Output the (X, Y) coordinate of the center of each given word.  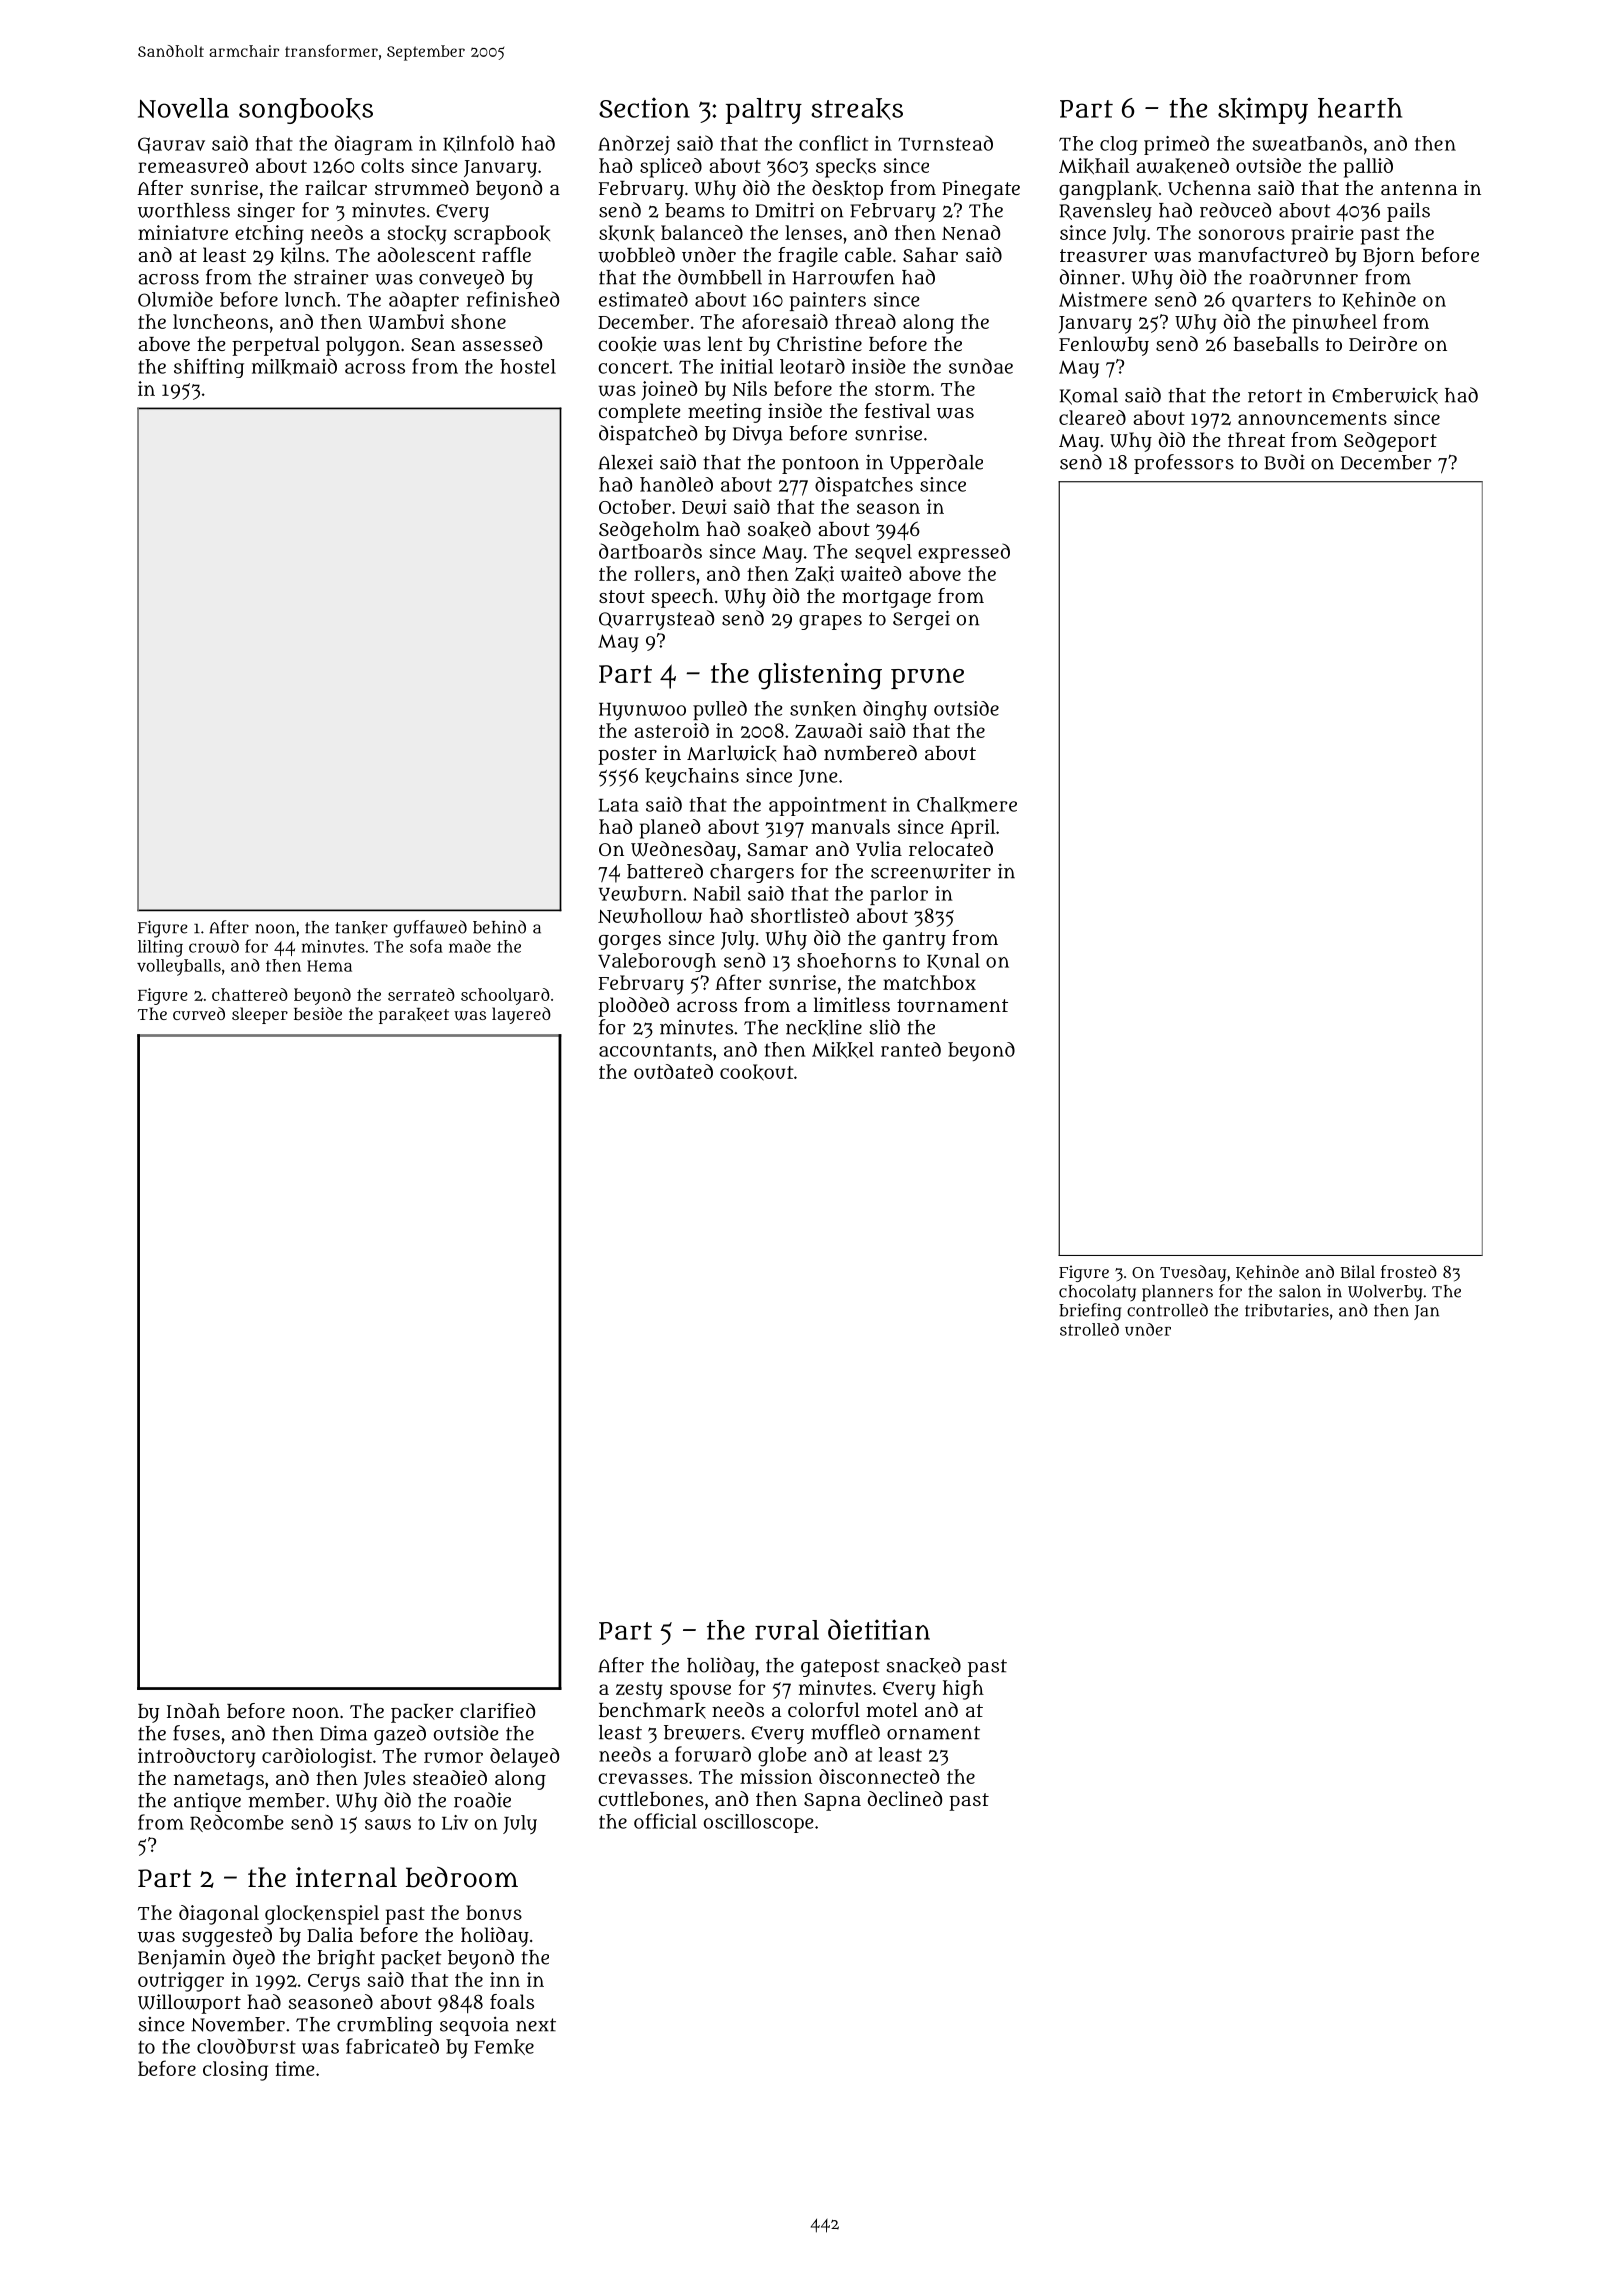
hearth (1360, 108)
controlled (1167, 1310)
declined (905, 1798)
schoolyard (505, 996)
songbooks (306, 111)
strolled (1089, 1329)
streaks (857, 109)
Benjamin (182, 1959)
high (963, 1690)
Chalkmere (967, 805)
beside (318, 1013)
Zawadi (828, 730)
